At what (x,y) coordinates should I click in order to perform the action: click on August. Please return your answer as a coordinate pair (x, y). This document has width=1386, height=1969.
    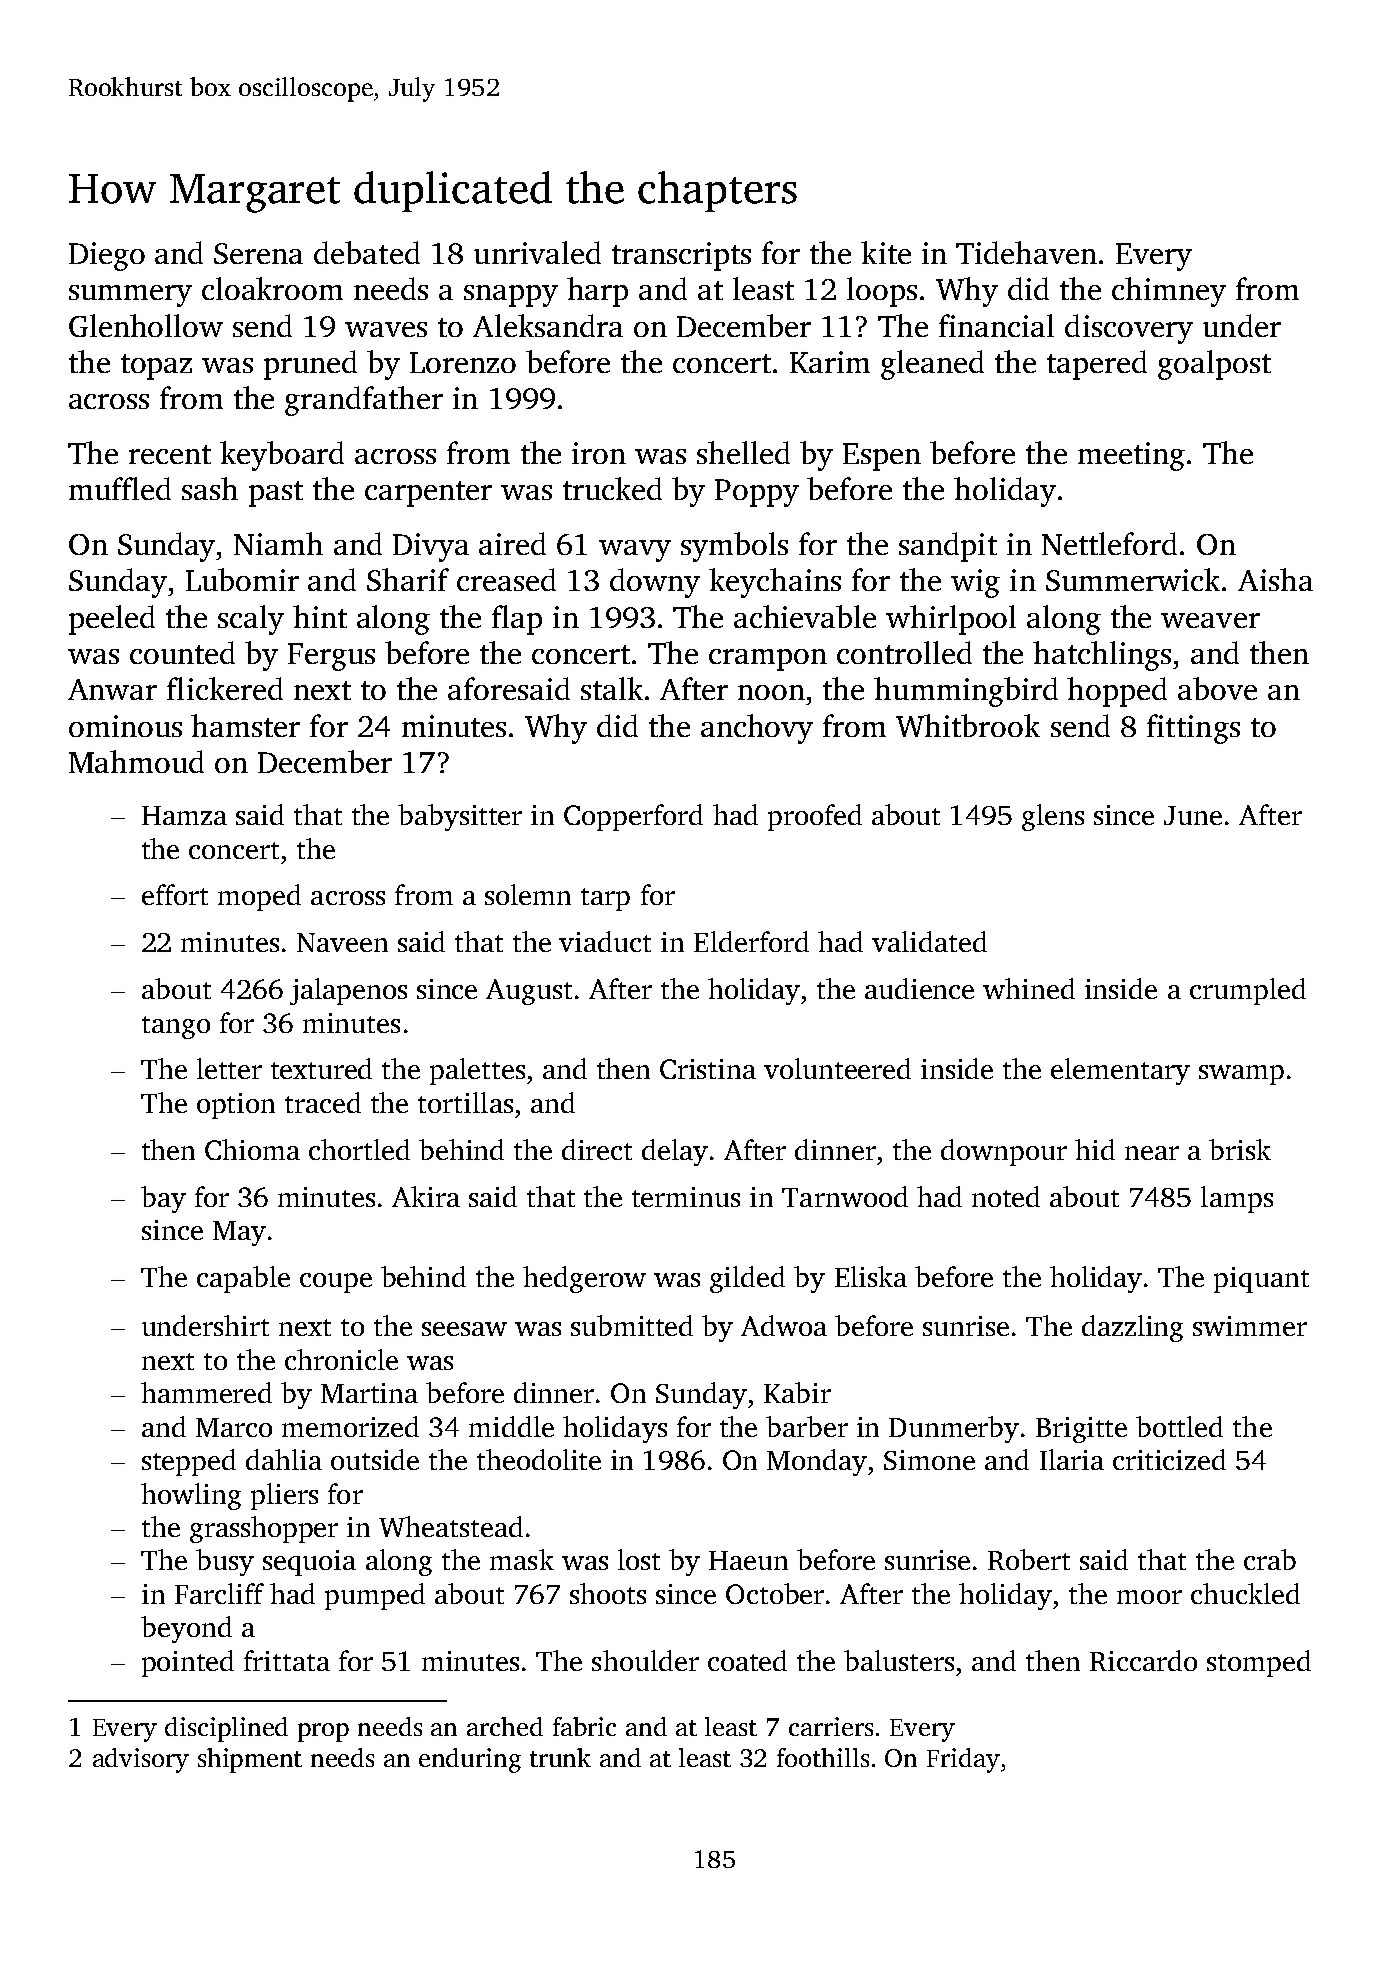
    Looking at the image, I should click on (529, 992).
